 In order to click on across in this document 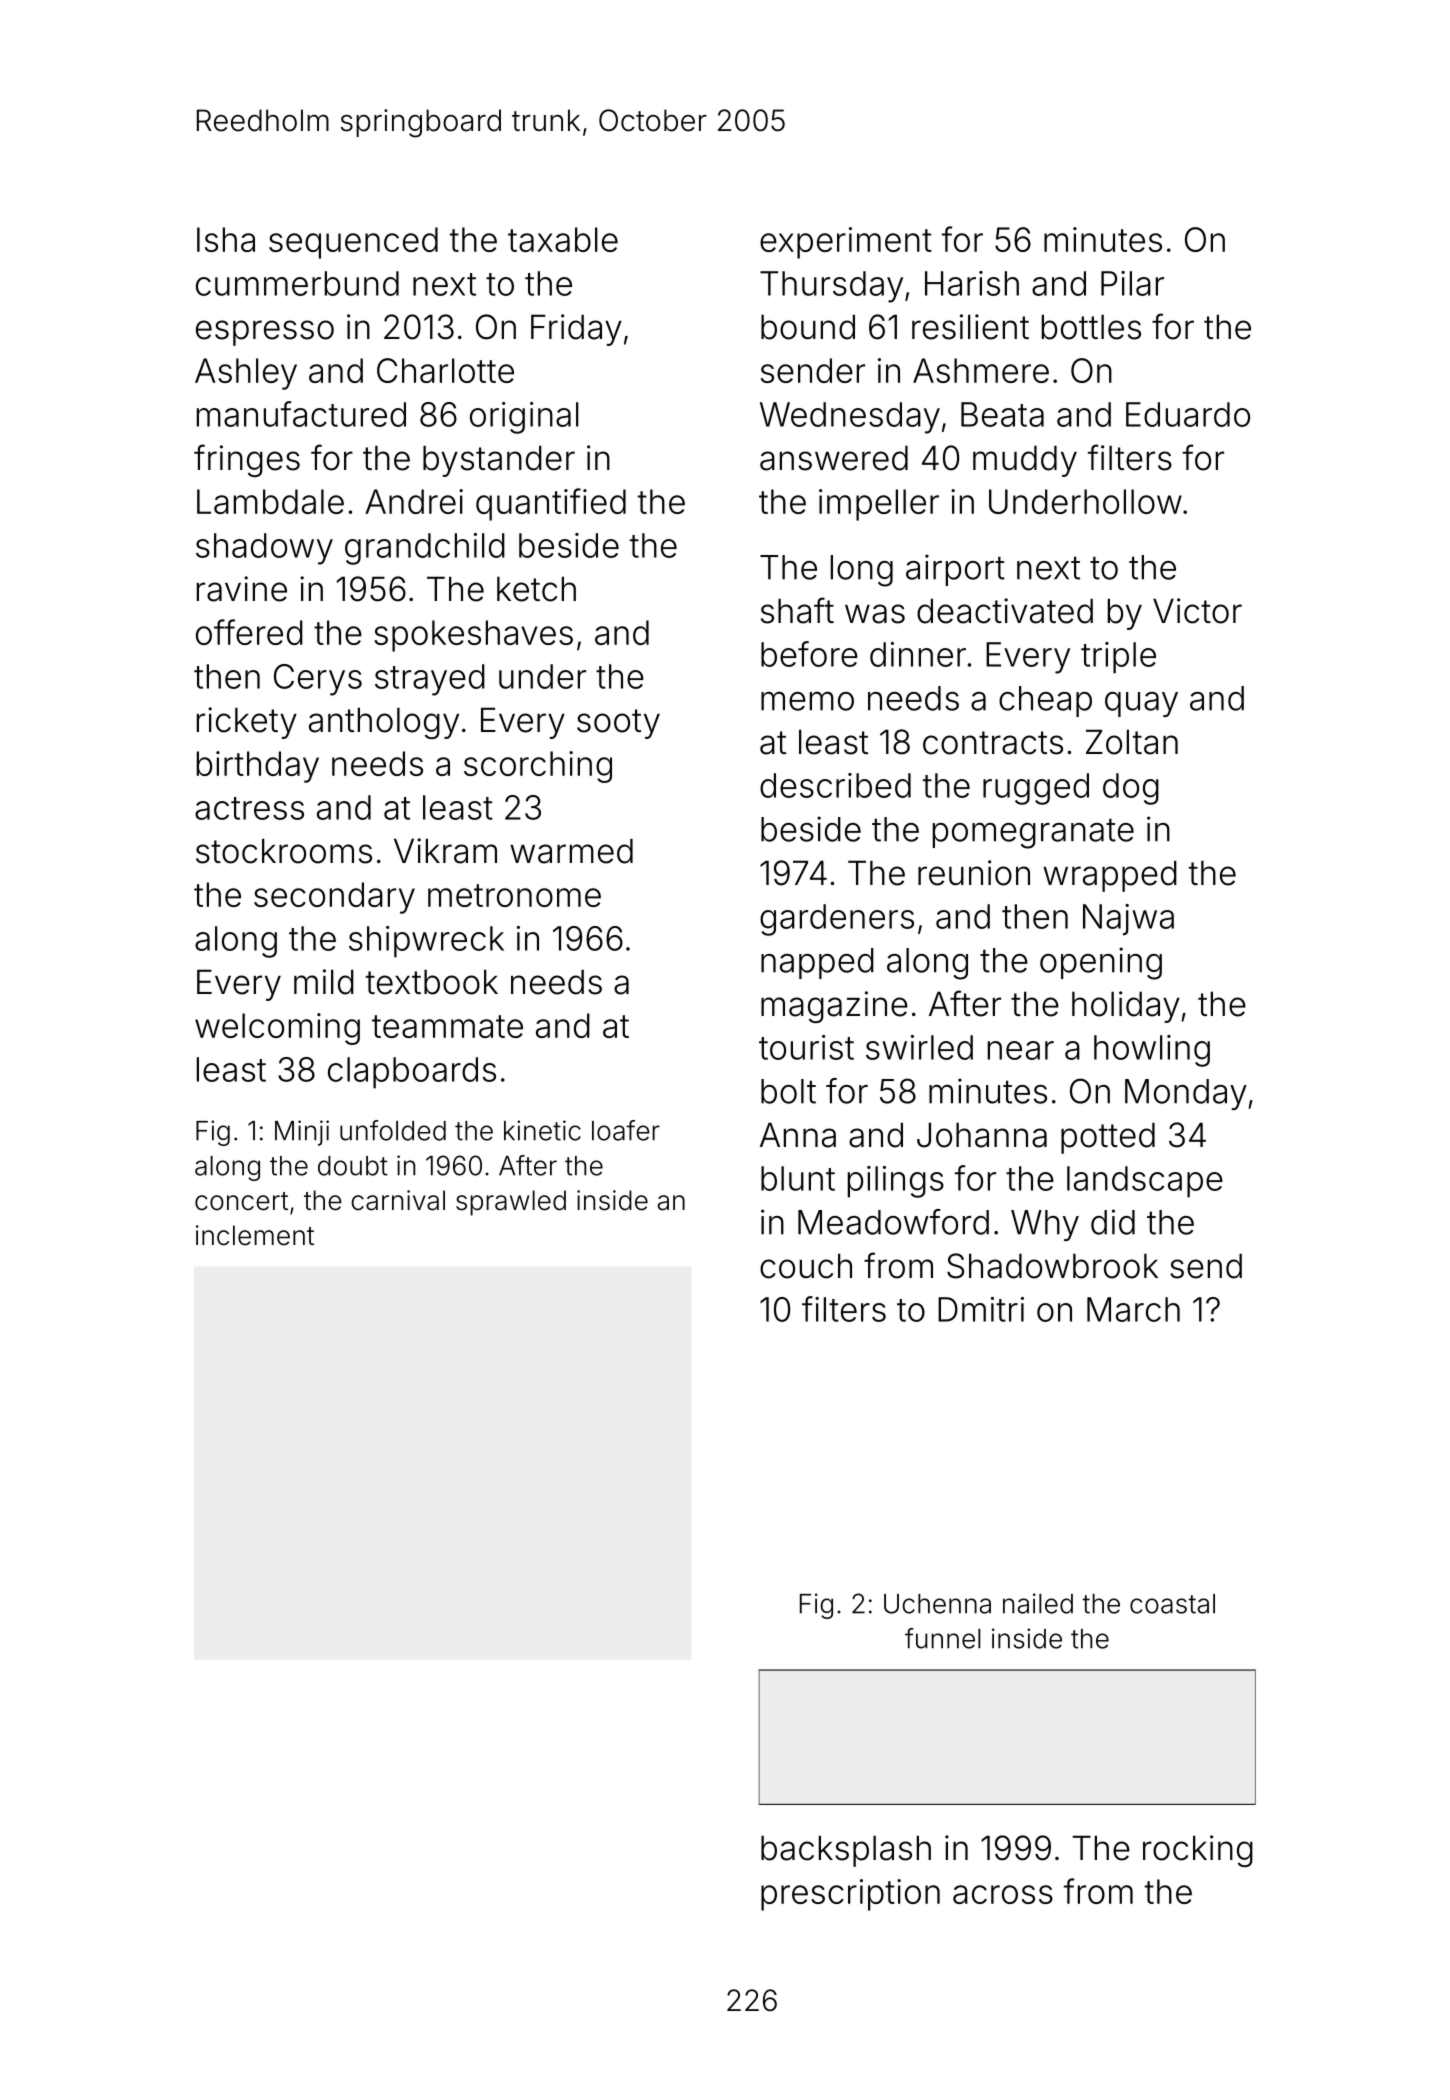, I will do `click(1003, 1894)`.
